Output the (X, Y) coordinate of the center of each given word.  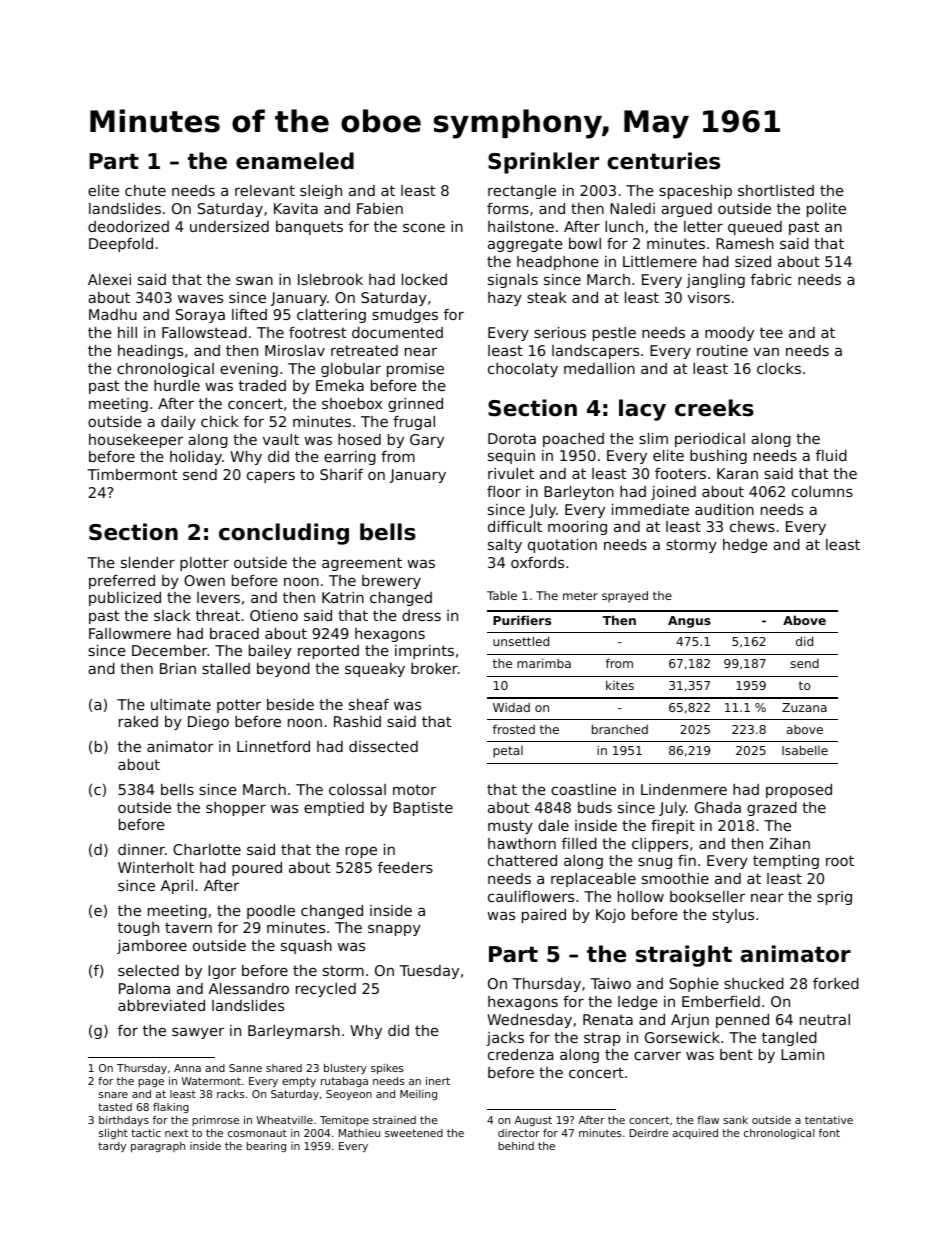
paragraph (158, 1147)
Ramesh (745, 243)
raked (138, 721)
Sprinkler (543, 163)
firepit (673, 827)
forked (836, 983)
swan (254, 280)
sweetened (414, 1133)
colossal (357, 789)
